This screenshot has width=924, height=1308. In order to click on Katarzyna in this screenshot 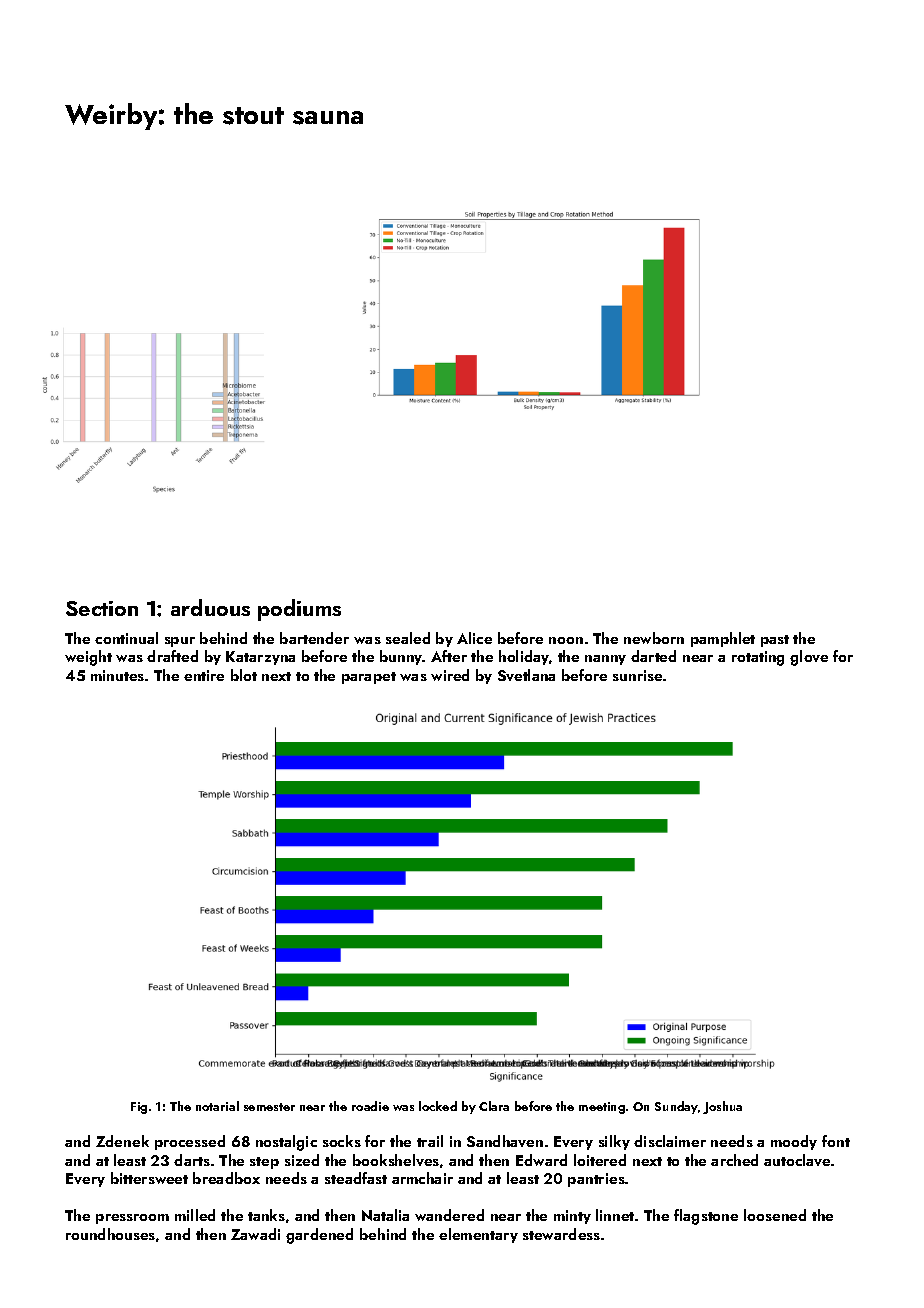, I will do `click(260, 658)`.
